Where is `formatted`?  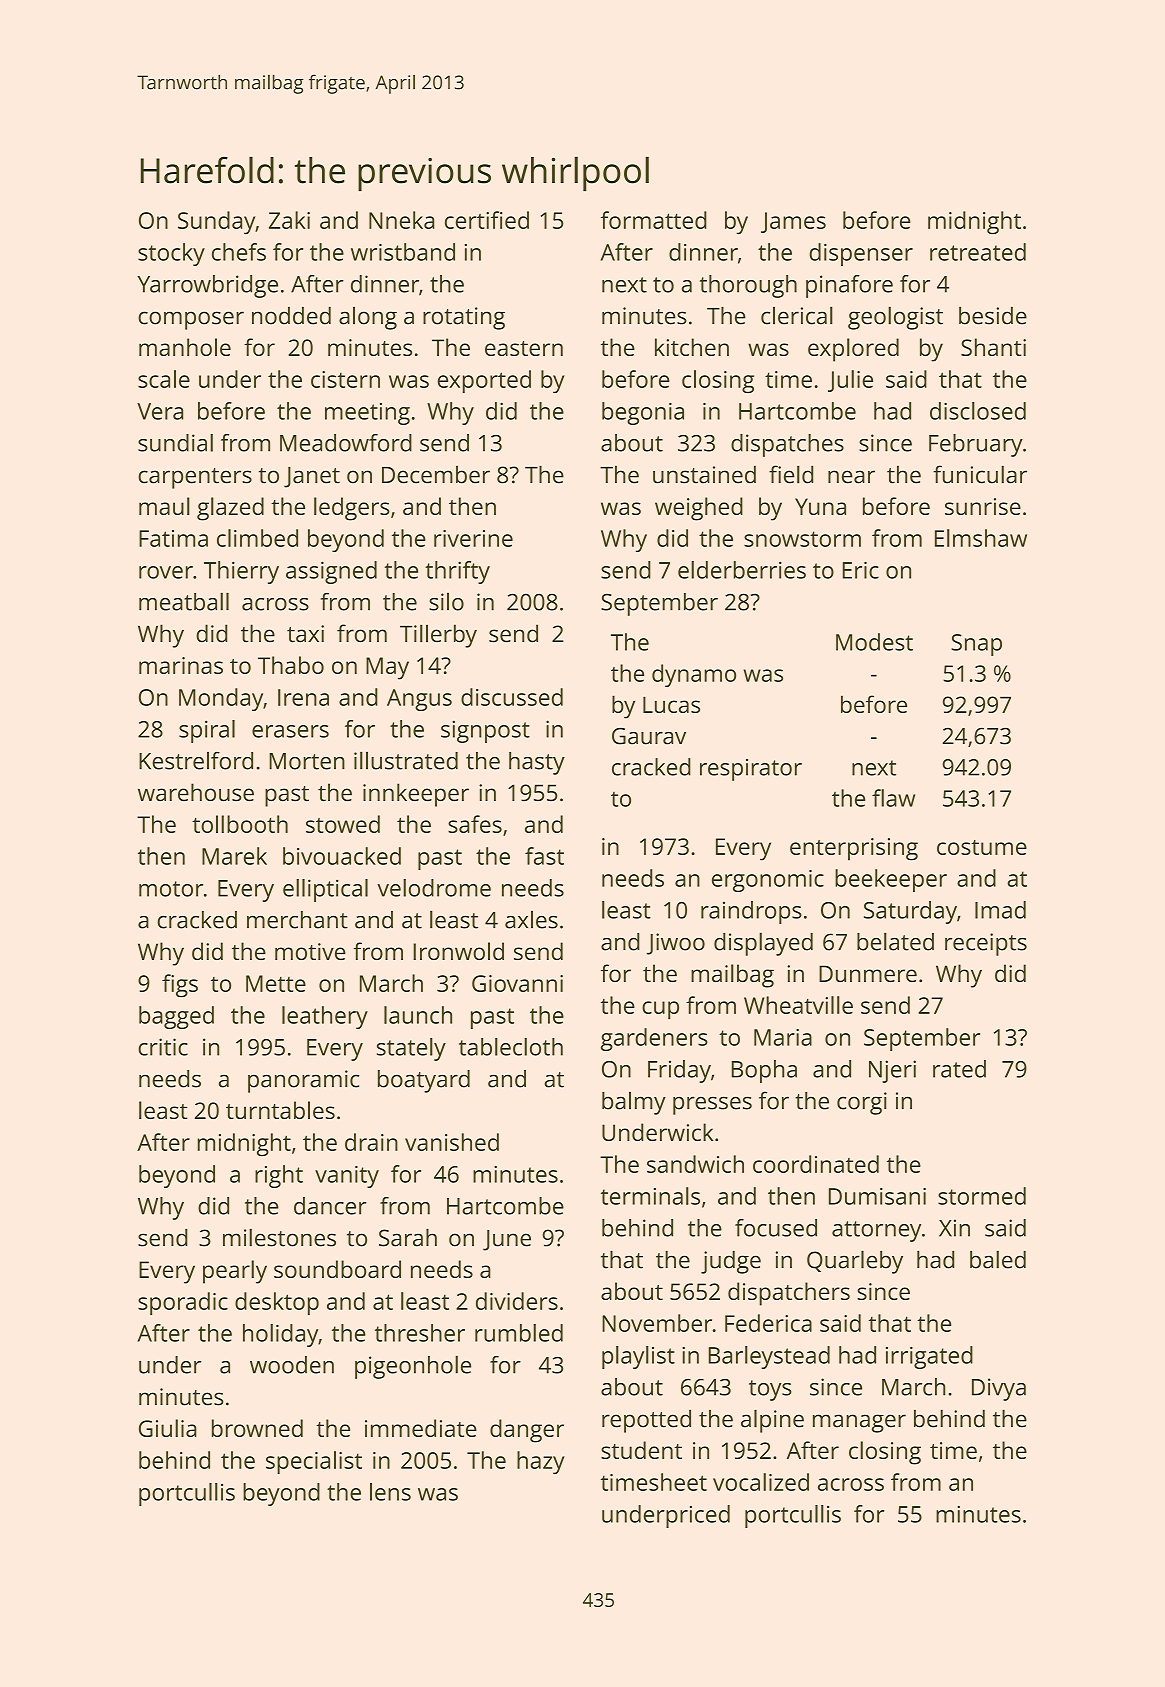
formatted is located at coordinates (654, 220).
